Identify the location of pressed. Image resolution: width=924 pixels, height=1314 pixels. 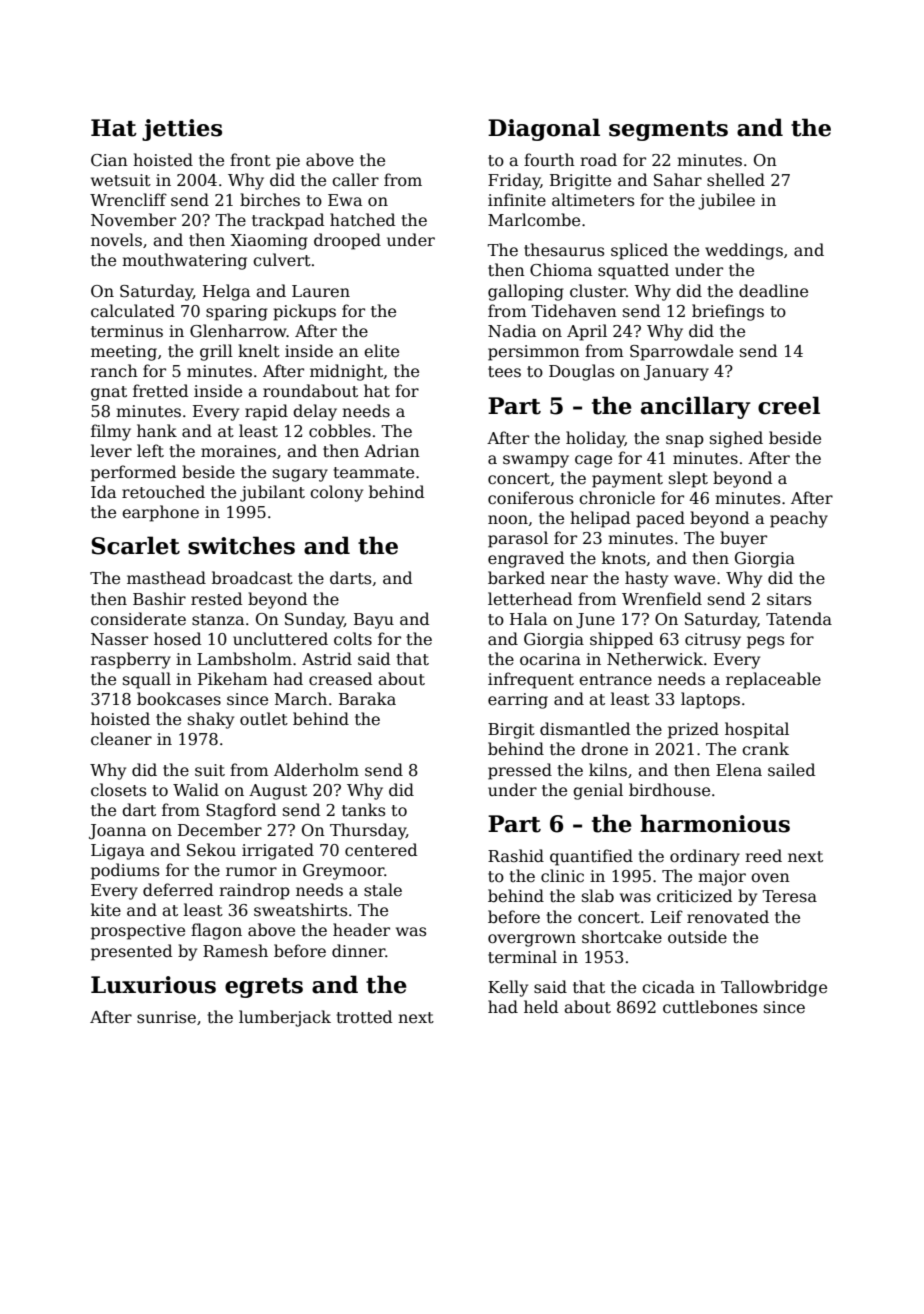
(520, 771).
